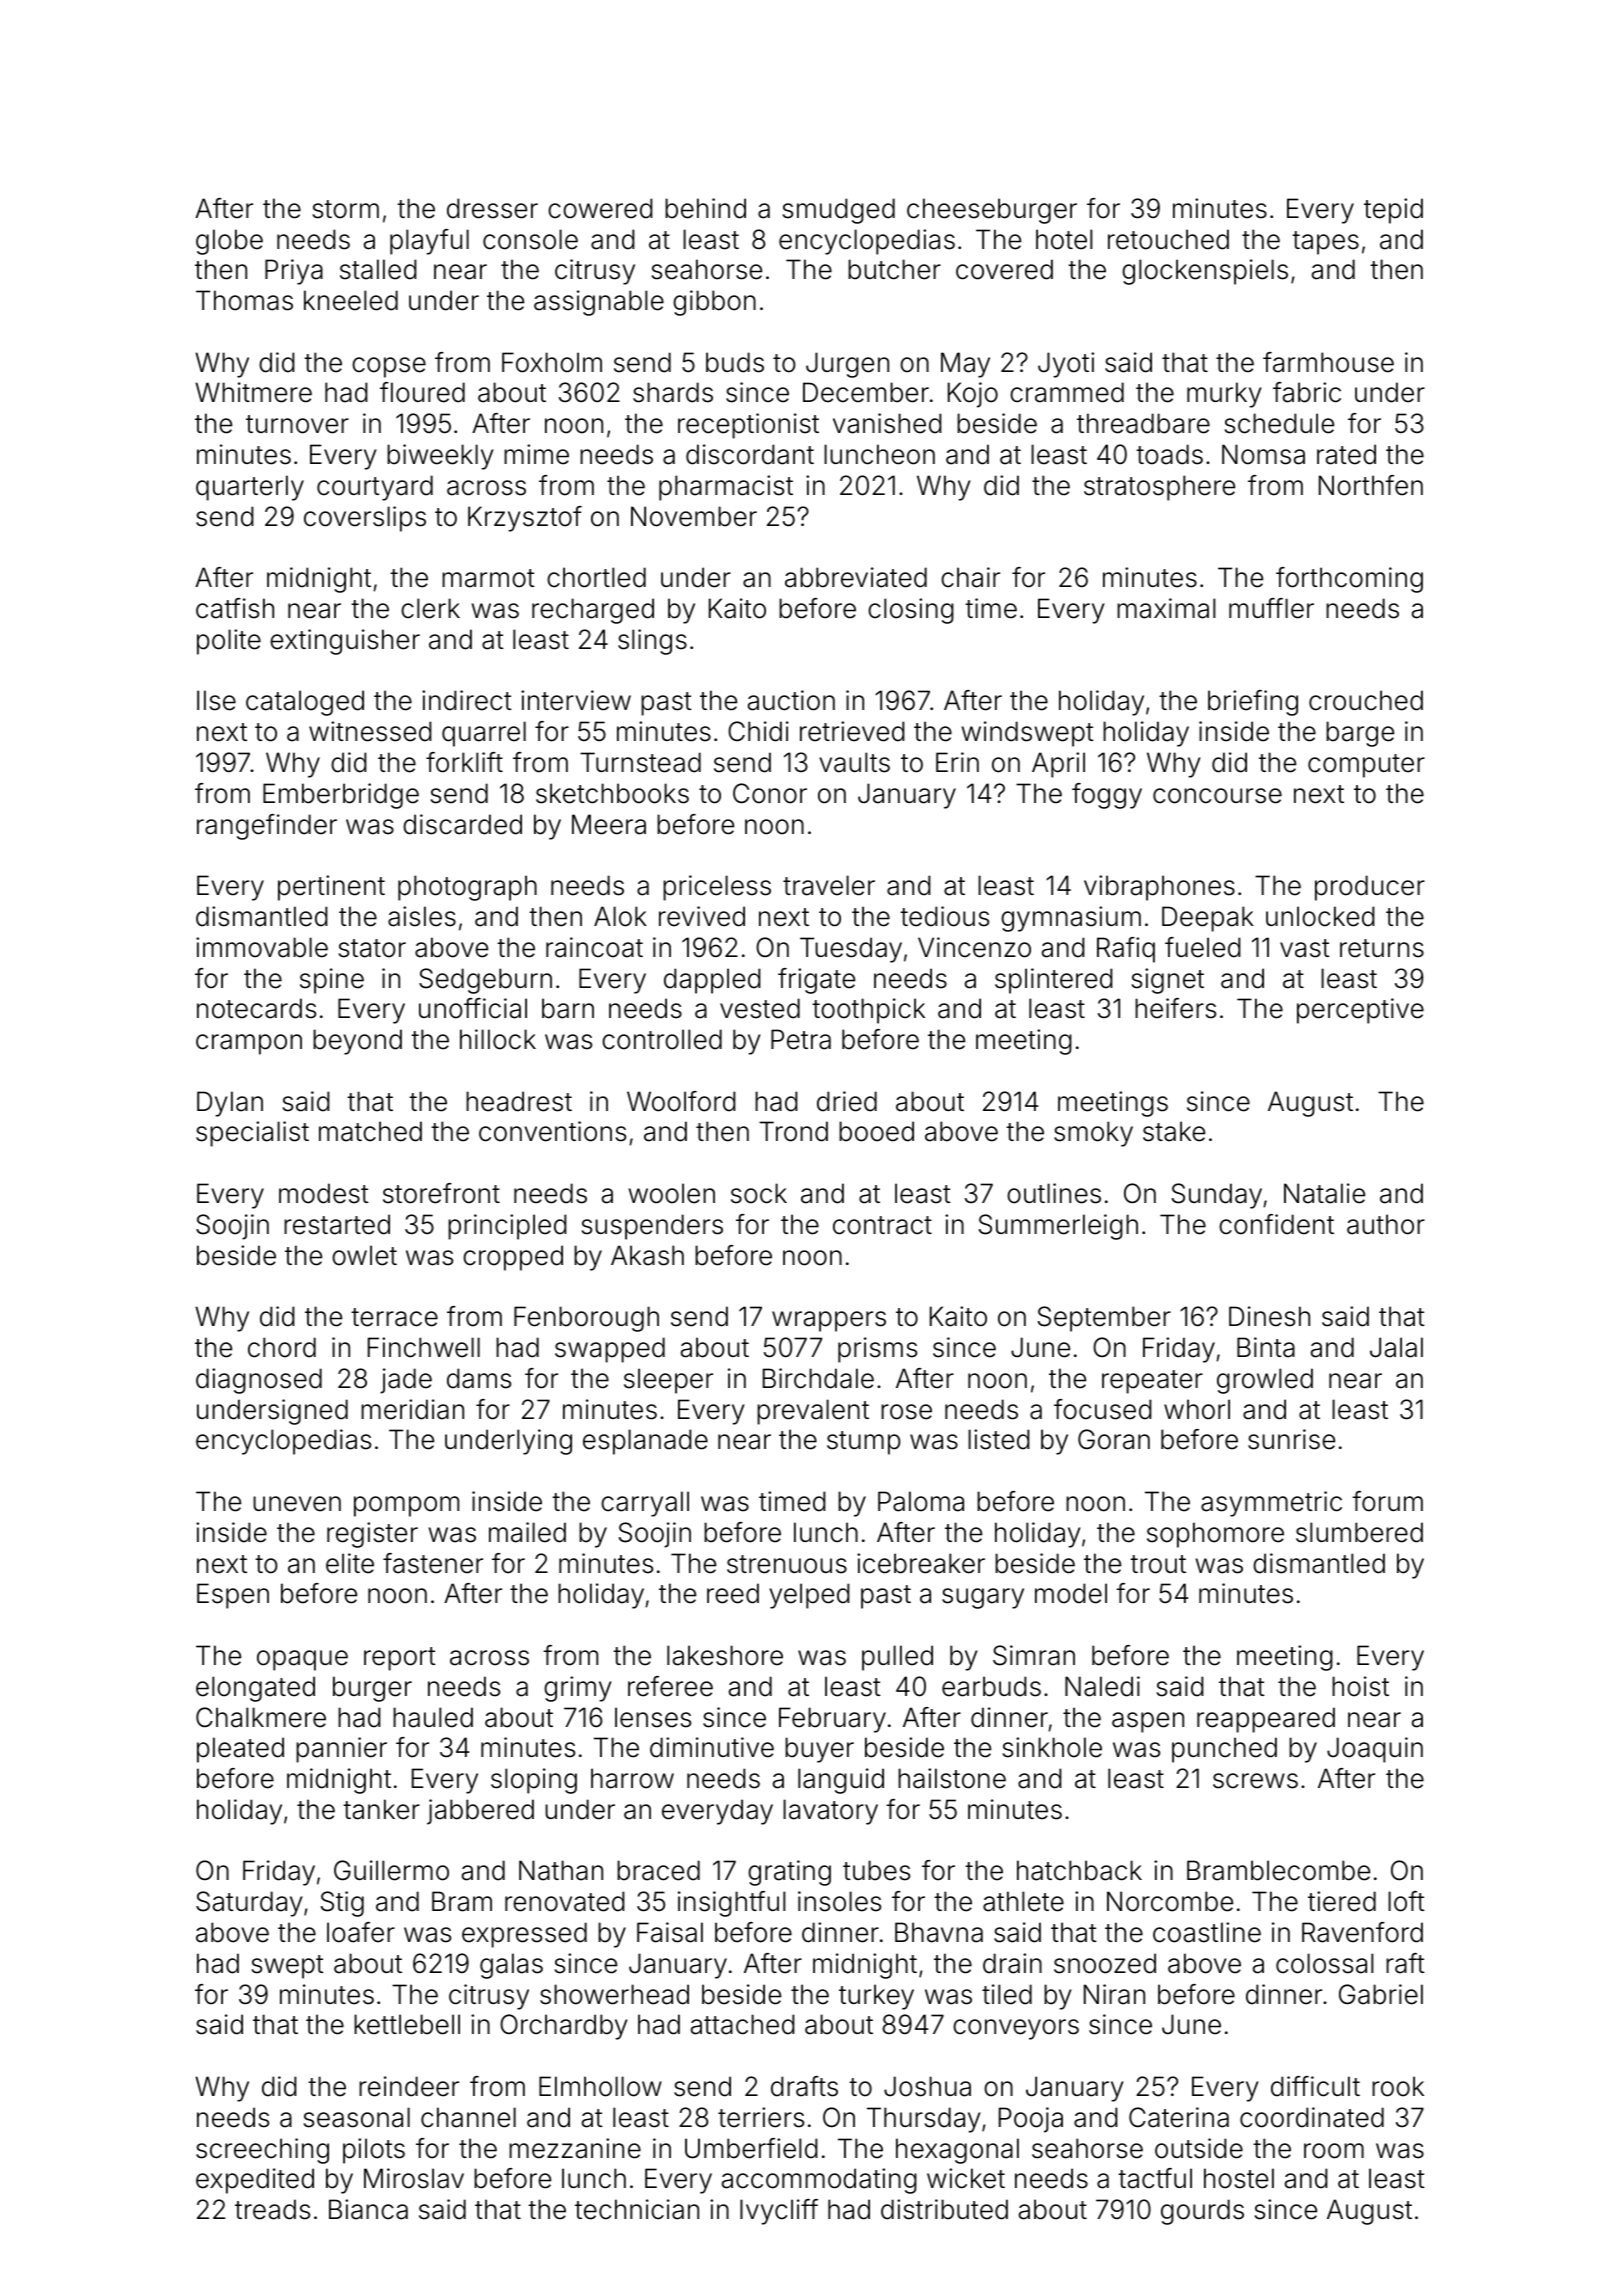 This screenshot has height=2292, width=1620. I want to click on distributed, so click(944, 2209).
